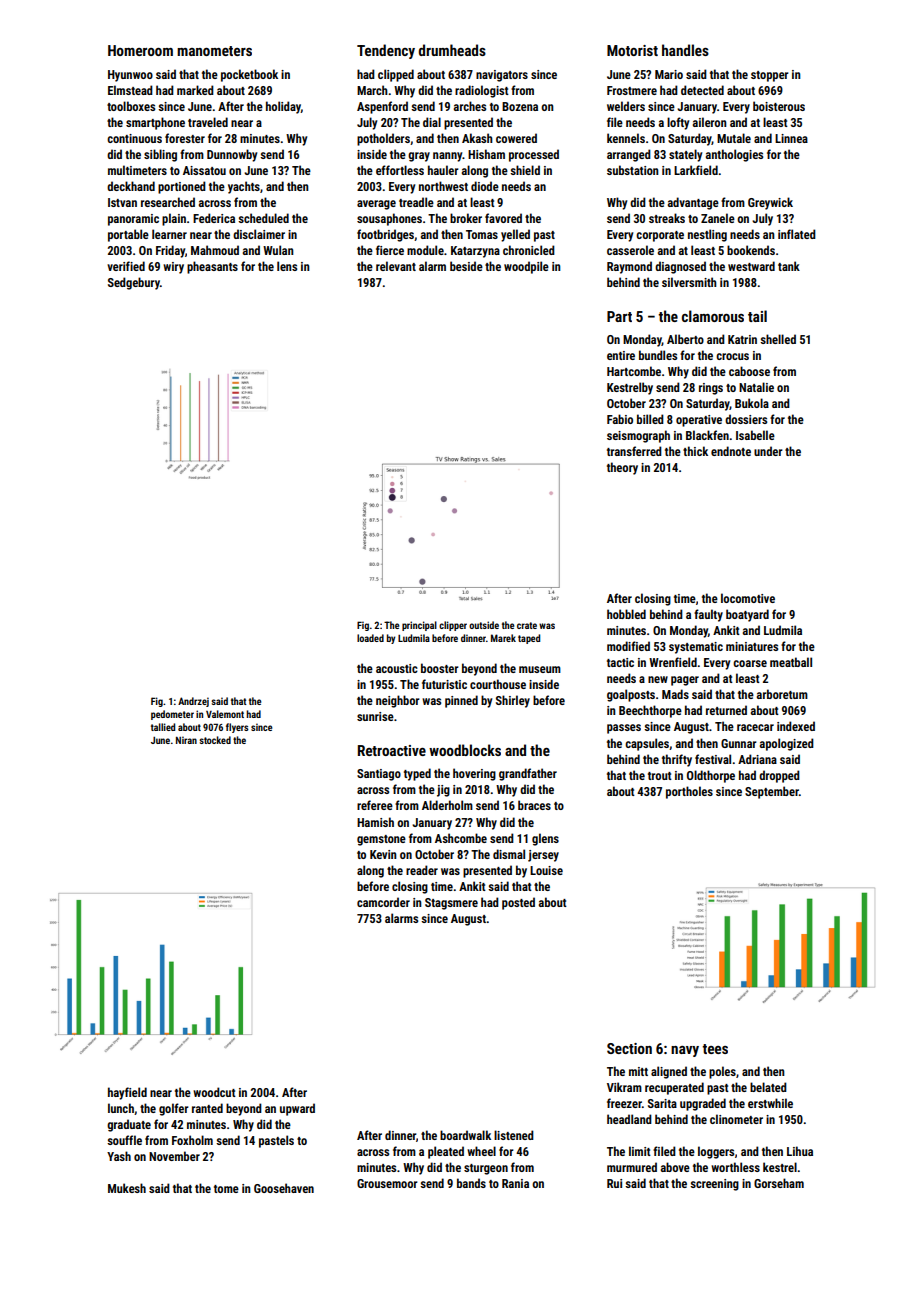 This image has width=924, height=1308. I want to click on sibling, so click(160, 155).
